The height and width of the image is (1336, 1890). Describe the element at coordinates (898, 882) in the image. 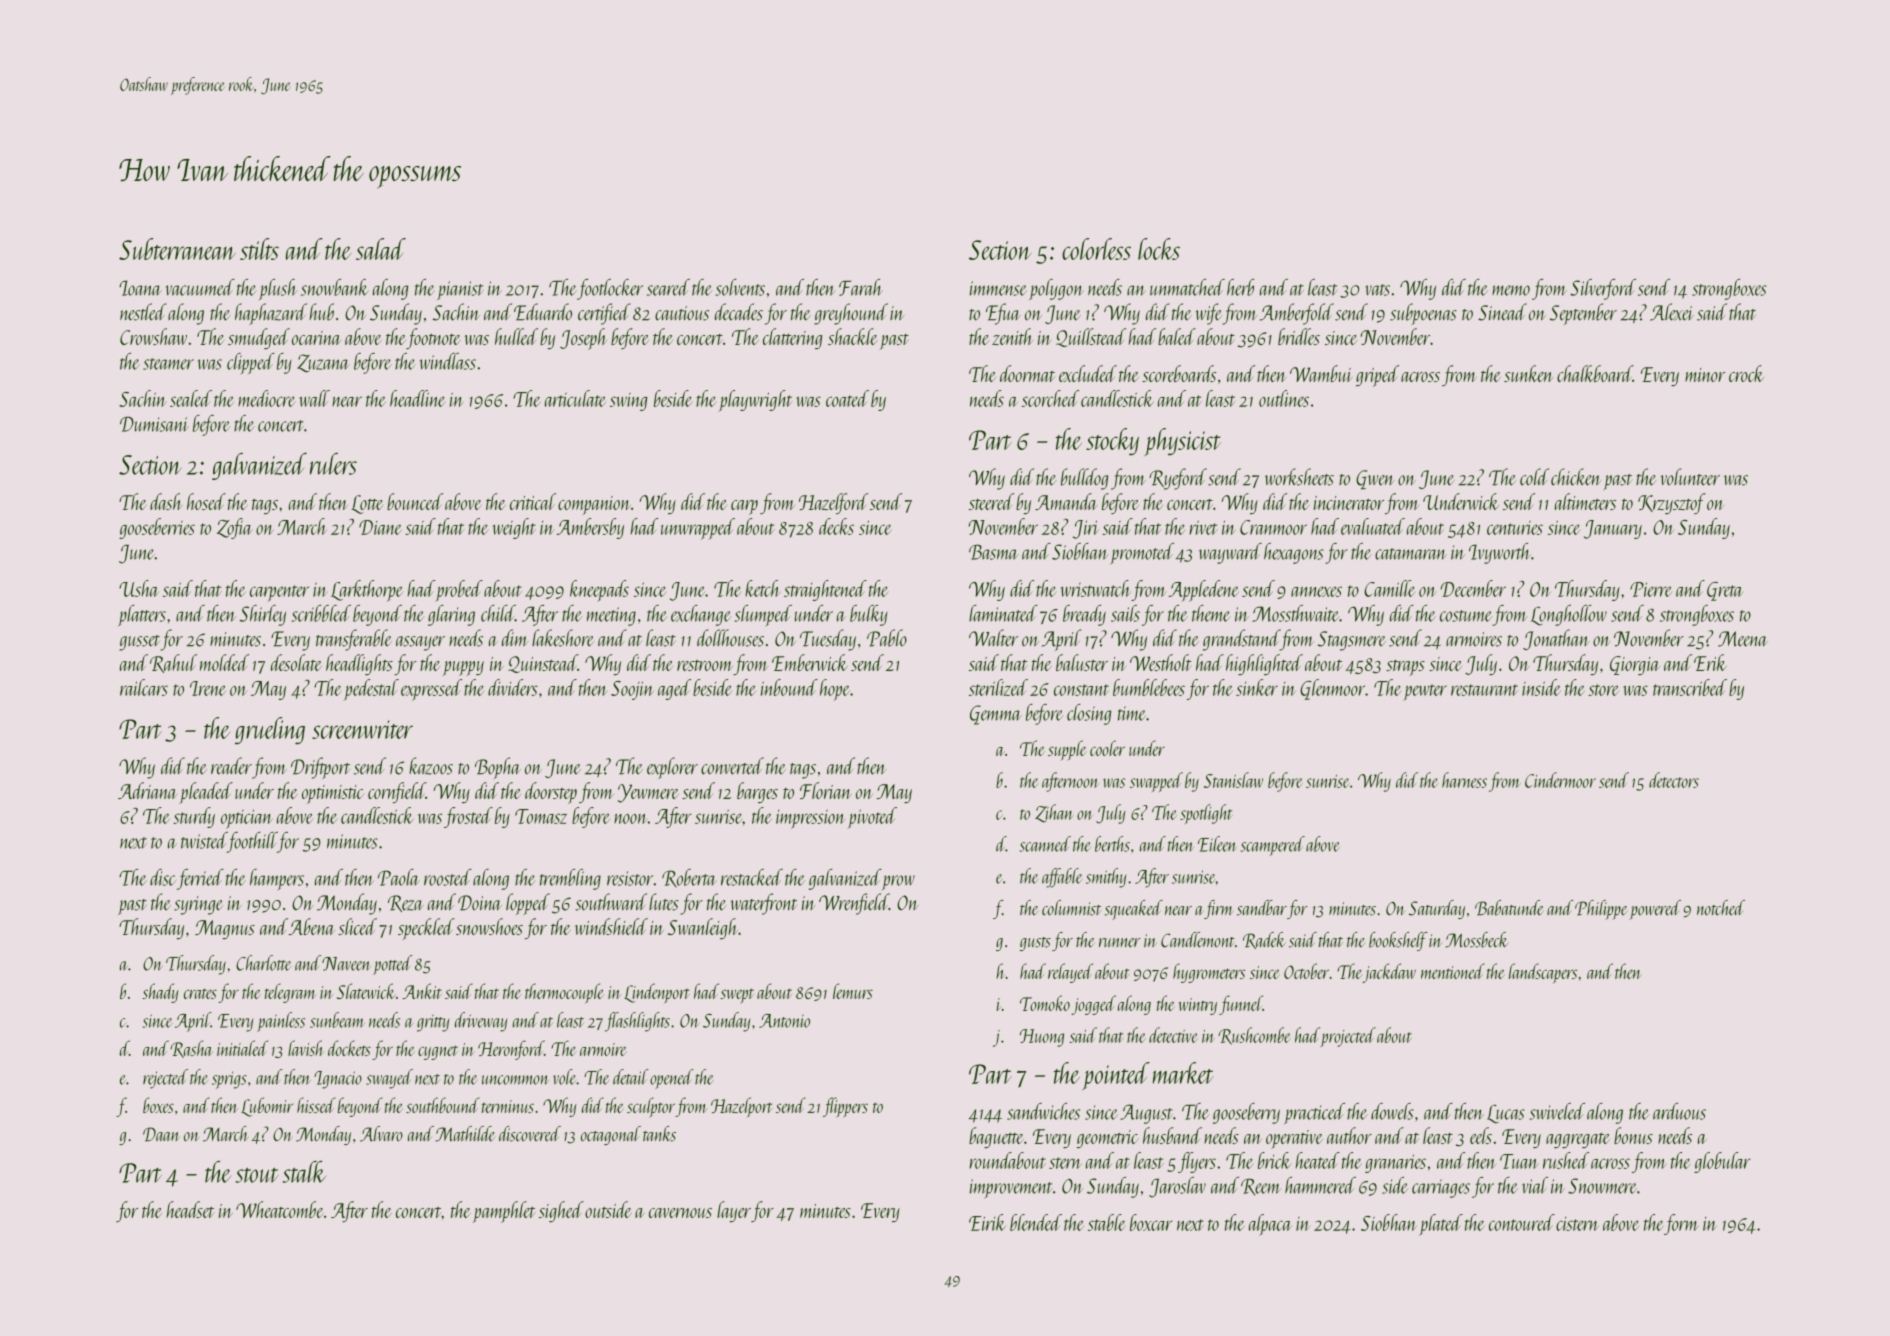

I see `prow` at that location.
